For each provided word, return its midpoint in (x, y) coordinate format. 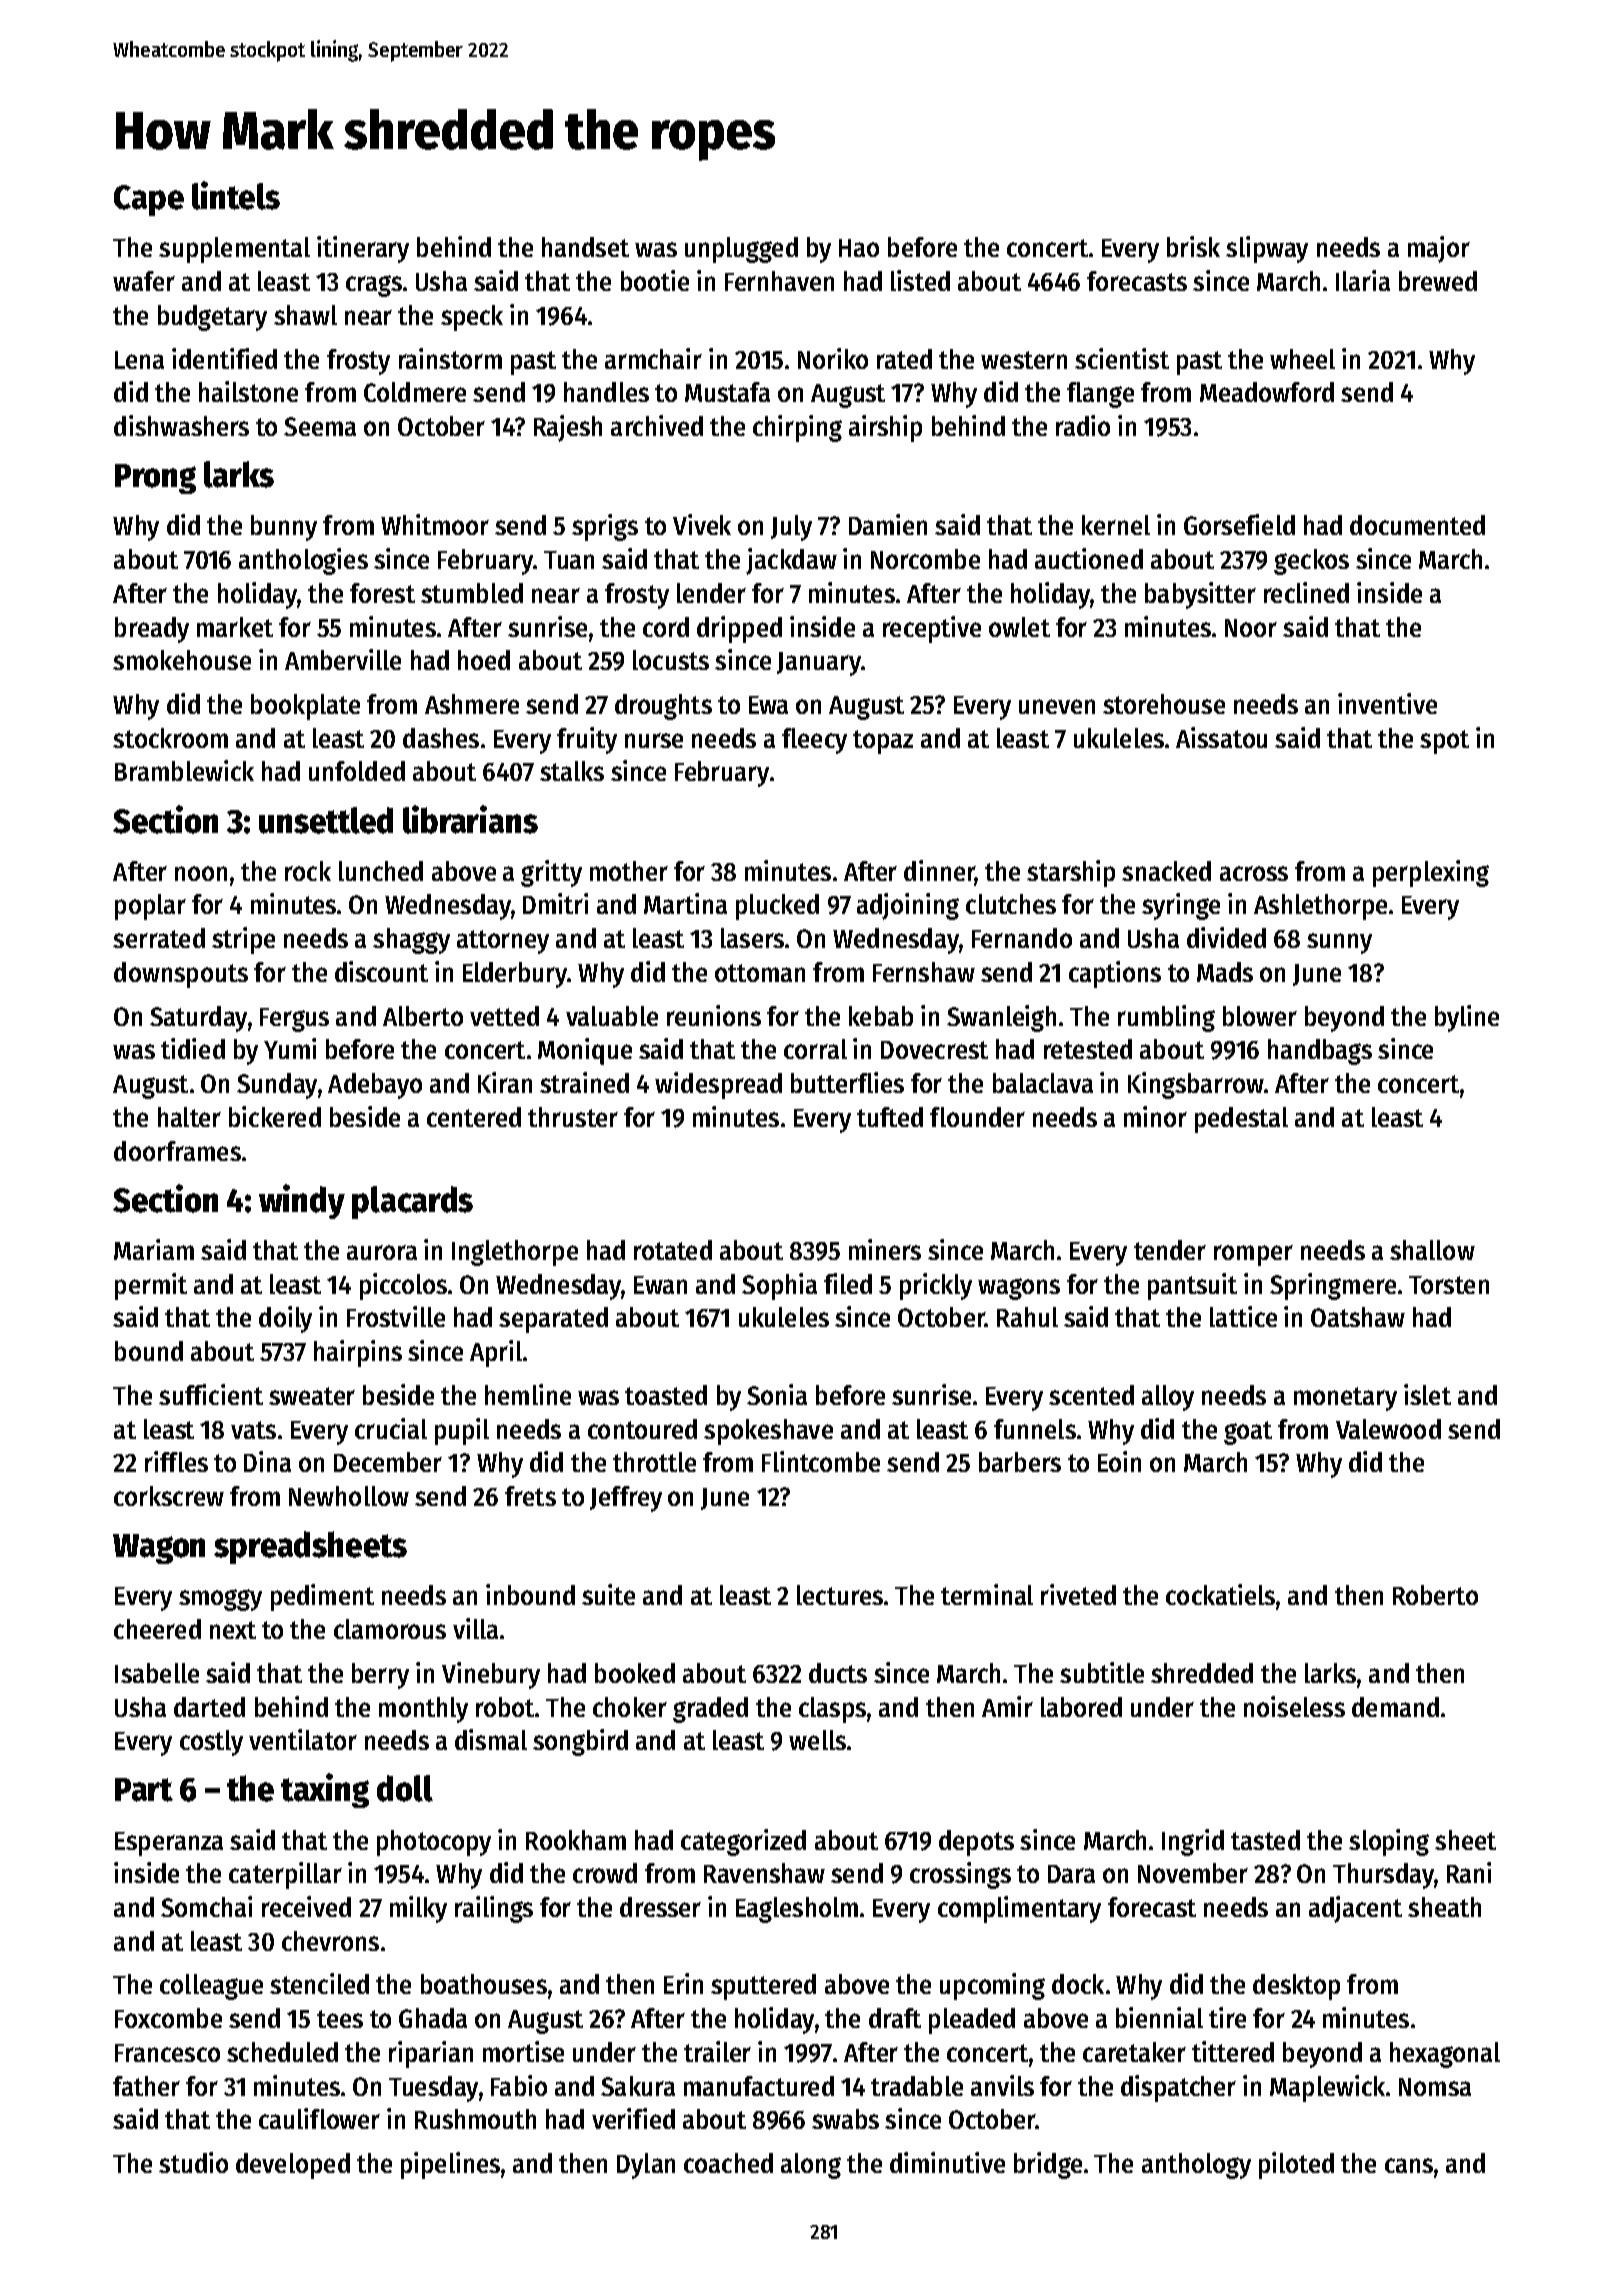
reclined (1306, 592)
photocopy (434, 1843)
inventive (1387, 703)
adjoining (908, 906)
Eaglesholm (797, 1910)
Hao (859, 248)
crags (374, 286)
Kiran (505, 1082)
